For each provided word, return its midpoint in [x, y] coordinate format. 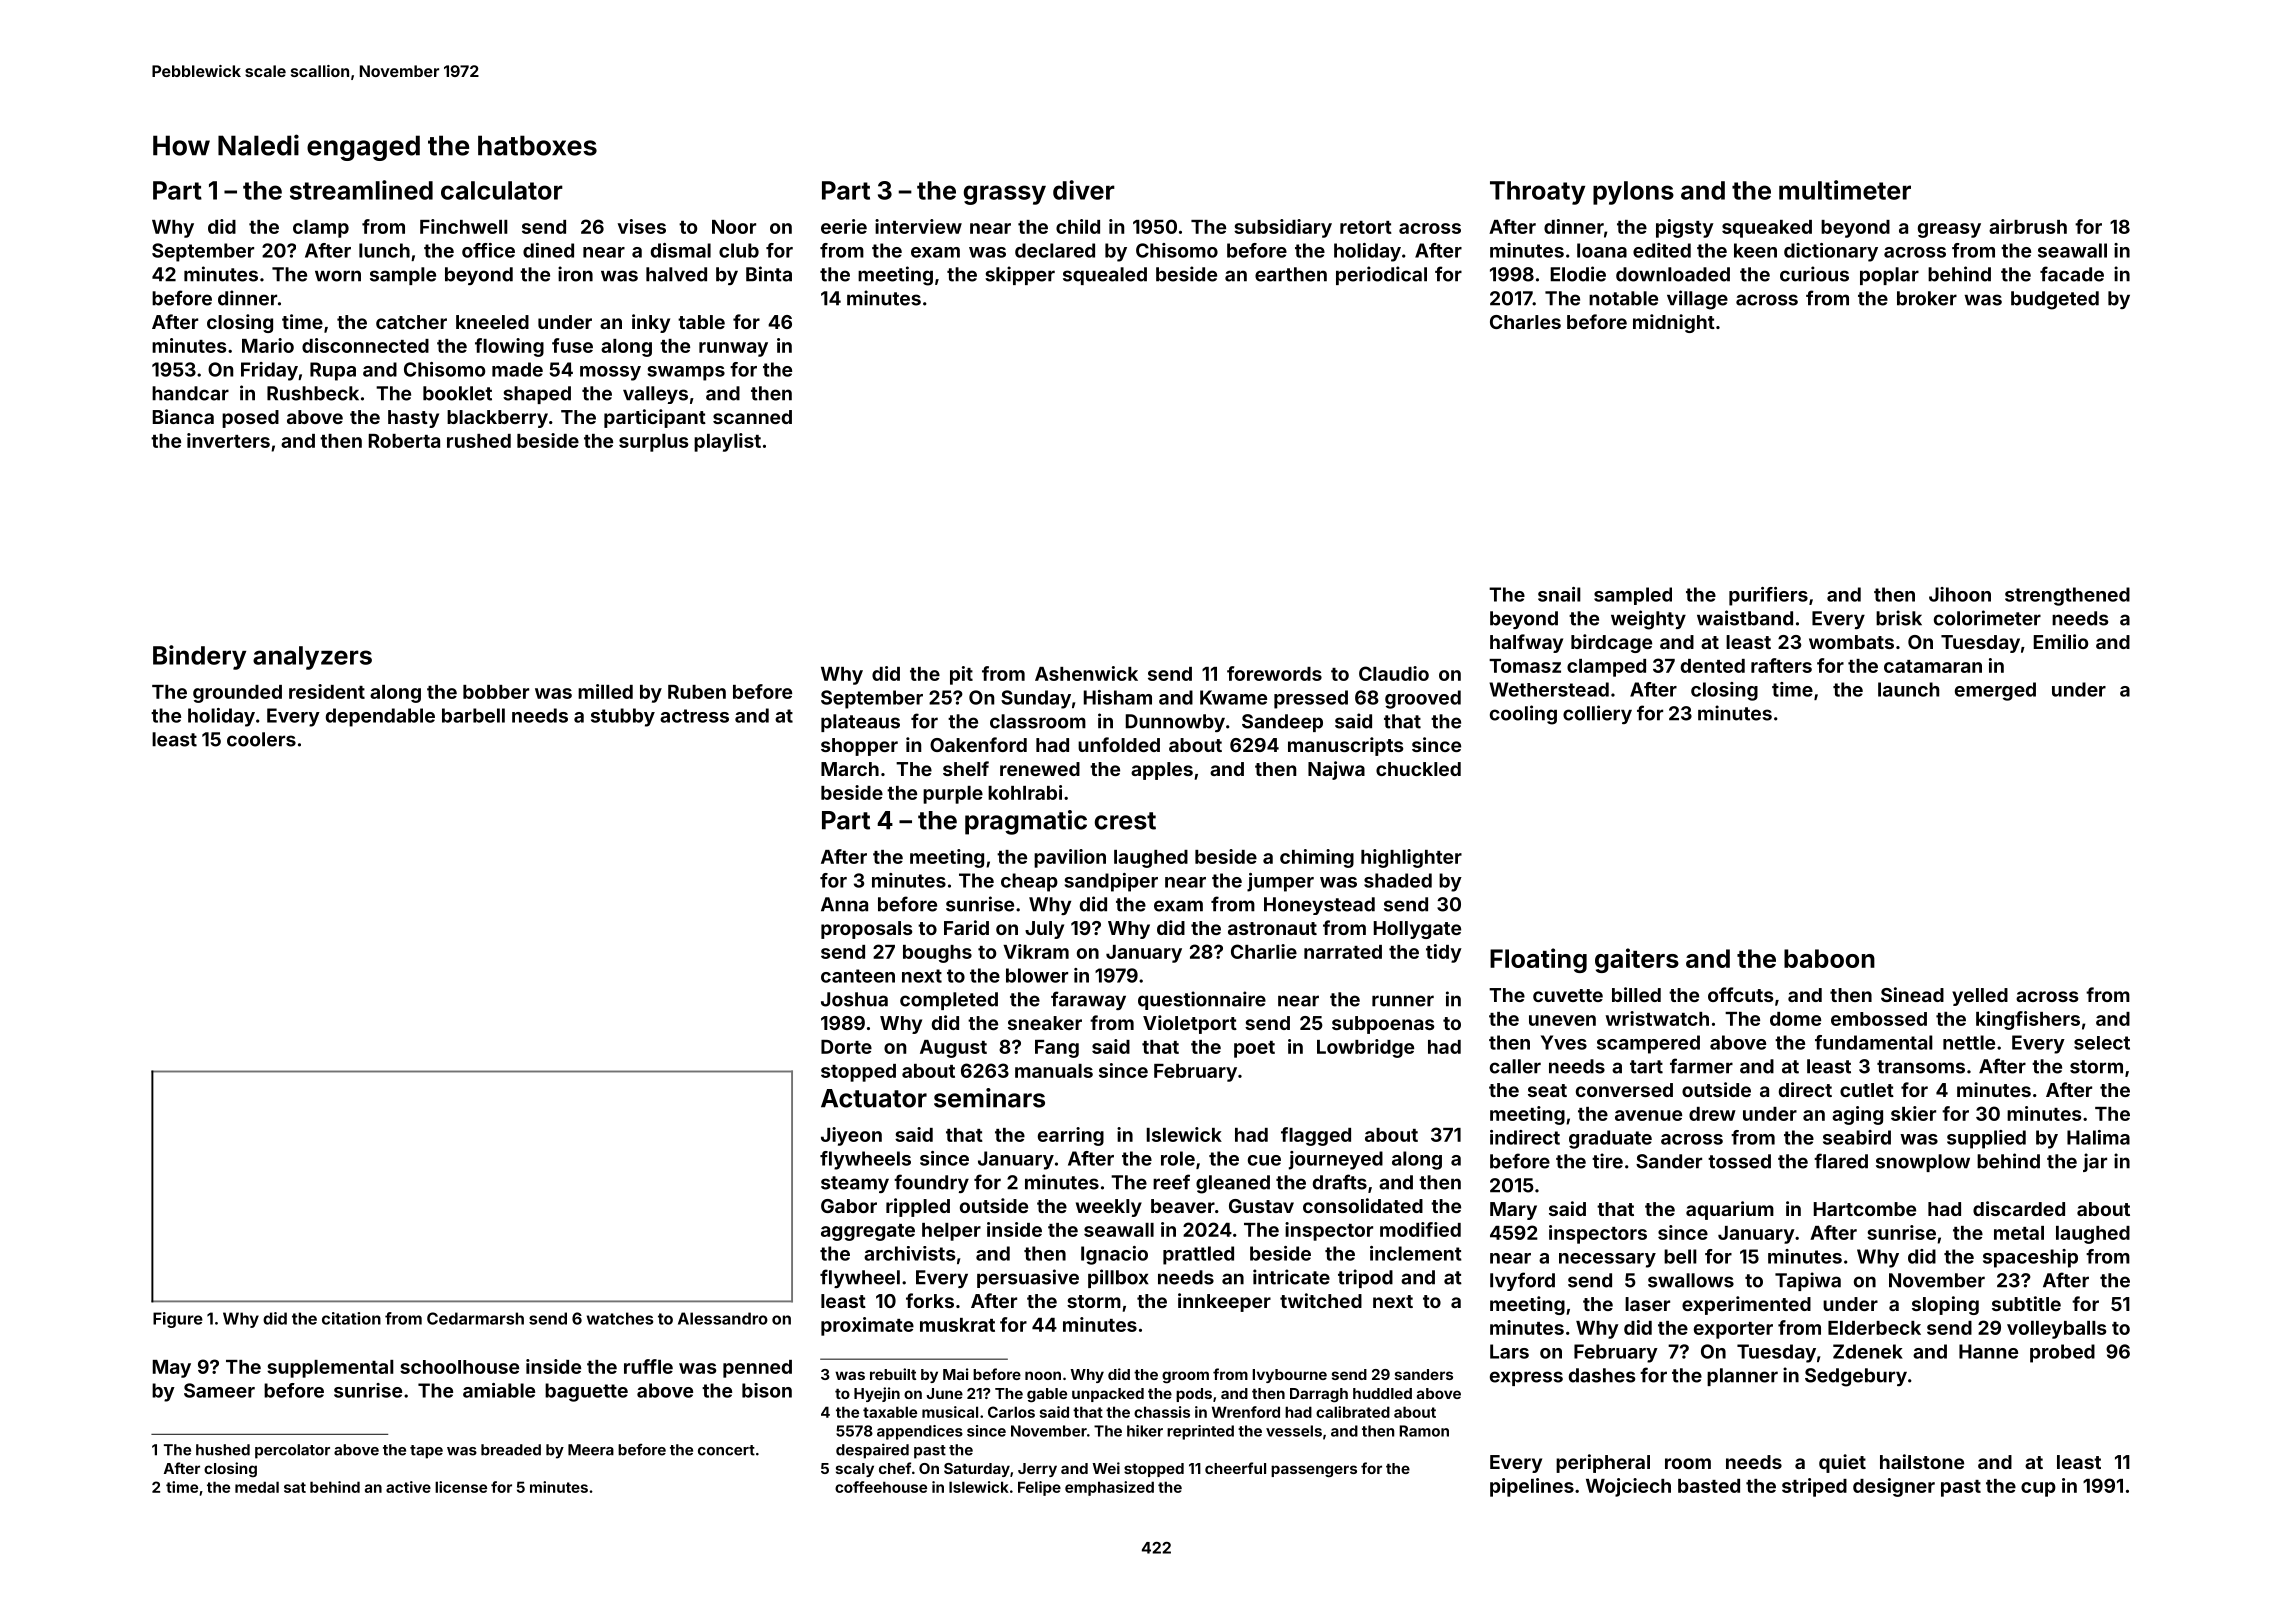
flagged [1316, 1136]
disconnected [365, 345]
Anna [844, 904]
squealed [1105, 276]
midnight [1674, 323]
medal [257, 1487]
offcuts [1740, 994]
